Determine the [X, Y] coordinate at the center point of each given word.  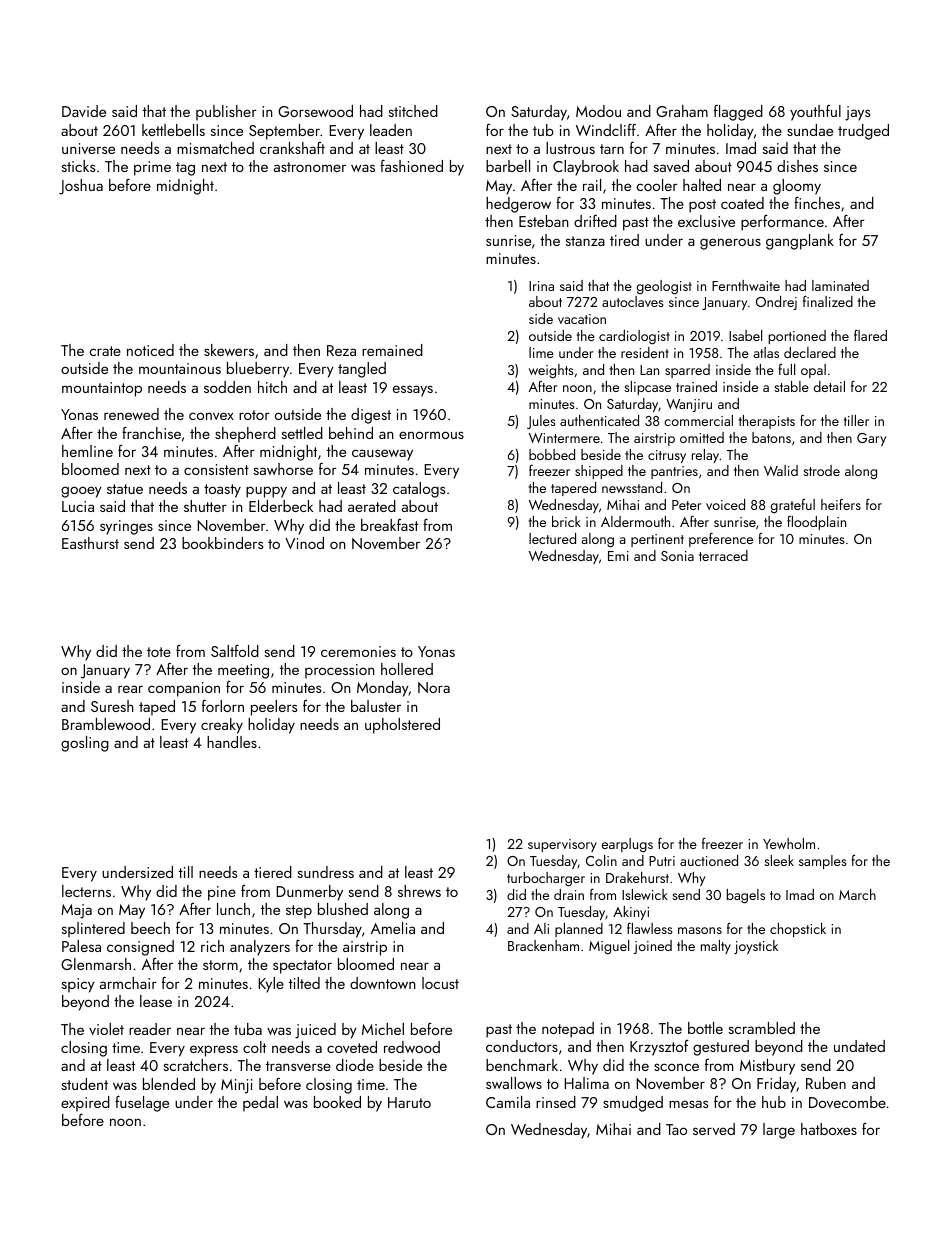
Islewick [645, 894]
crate [105, 351]
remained [392, 350]
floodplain [816, 523]
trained [696, 386]
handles [232, 742]
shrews [419, 891]
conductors [522, 1046]
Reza [341, 350]
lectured [552, 538]
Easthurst [90, 543]
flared [870, 335]
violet [106, 1029]
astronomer [310, 167]
